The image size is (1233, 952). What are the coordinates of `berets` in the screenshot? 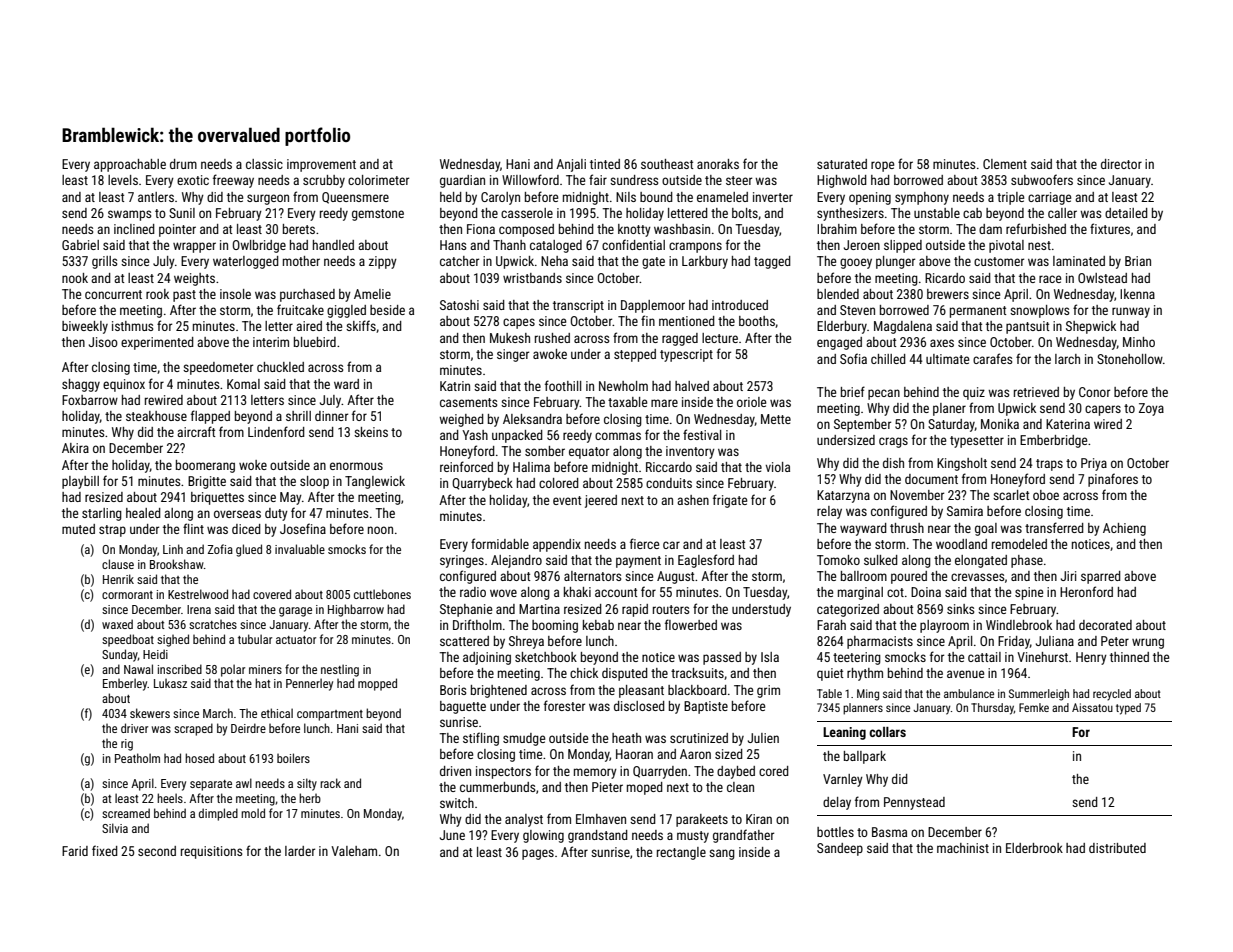 It's located at (299, 229).
